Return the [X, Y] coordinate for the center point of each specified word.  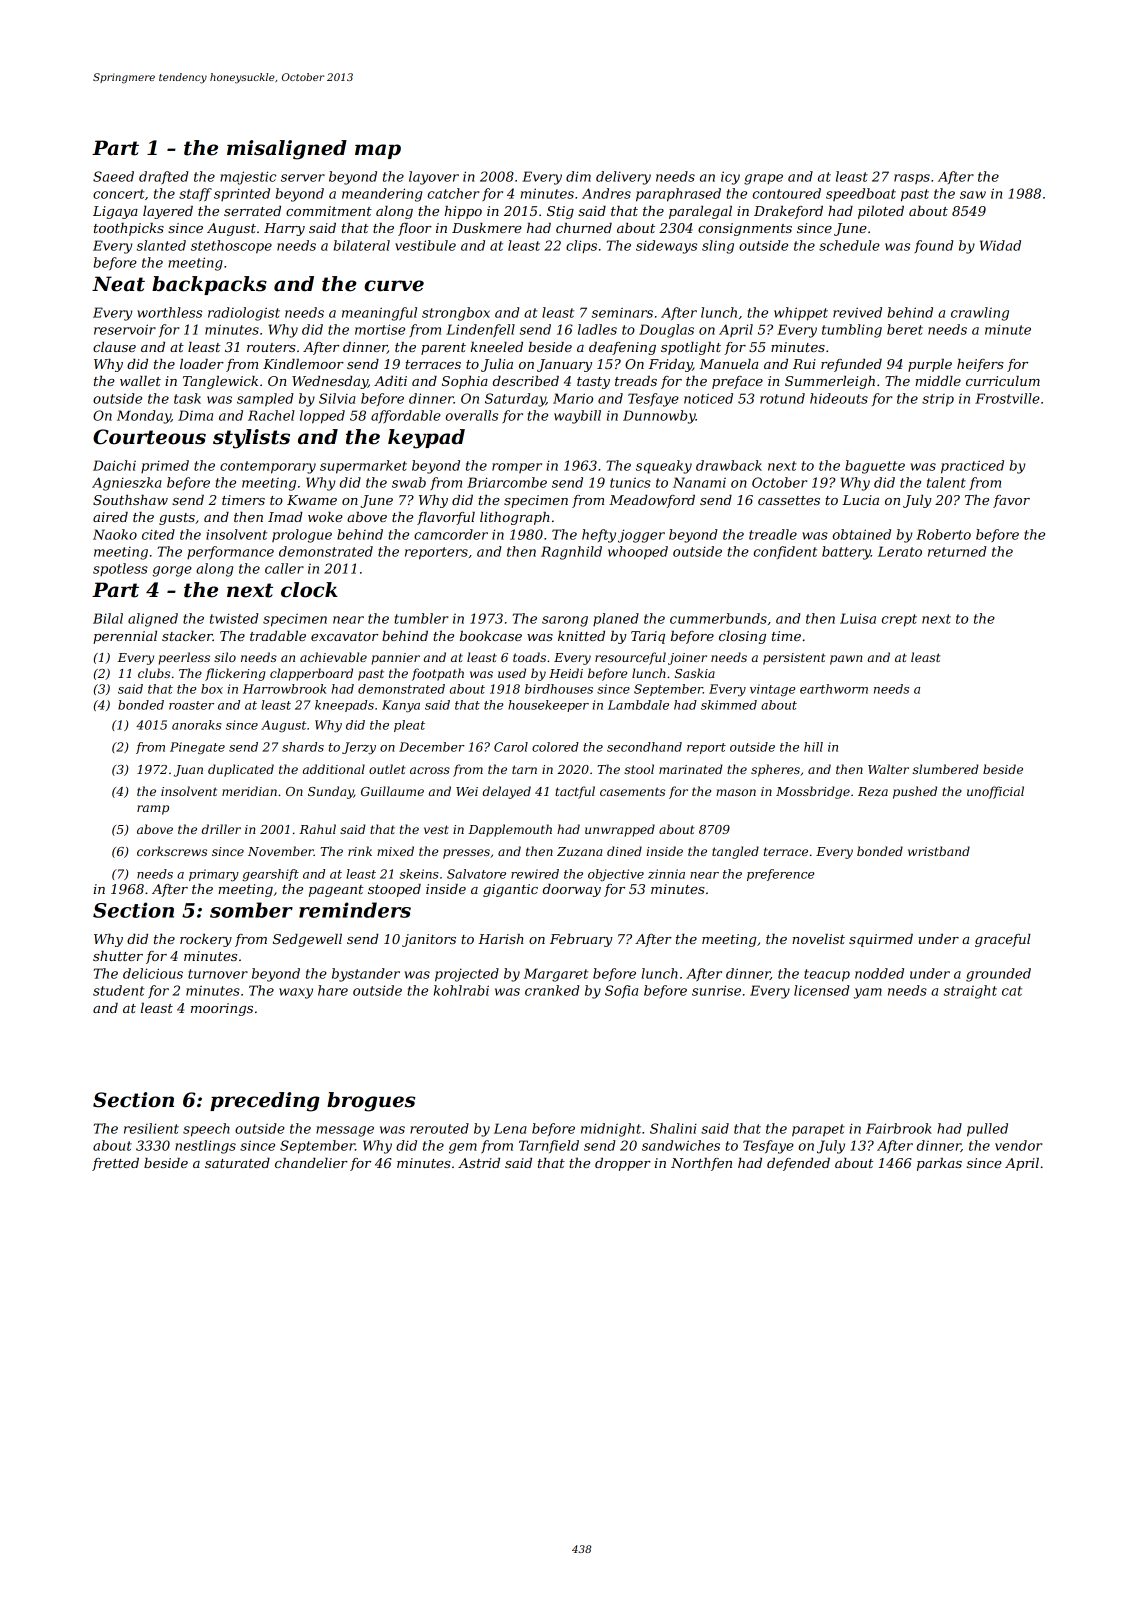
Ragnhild [571, 553]
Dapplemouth [510, 830]
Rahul [317, 829]
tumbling [852, 331]
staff [195, 194]
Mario [573, 398]
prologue [302, 536]
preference [781, 875]
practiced [972, 467]
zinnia [666, 874]
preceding [265, 1102]
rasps [912, 179]
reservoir [125, 329]
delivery [623, 178]
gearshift [270, 875]
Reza [873, 792]
